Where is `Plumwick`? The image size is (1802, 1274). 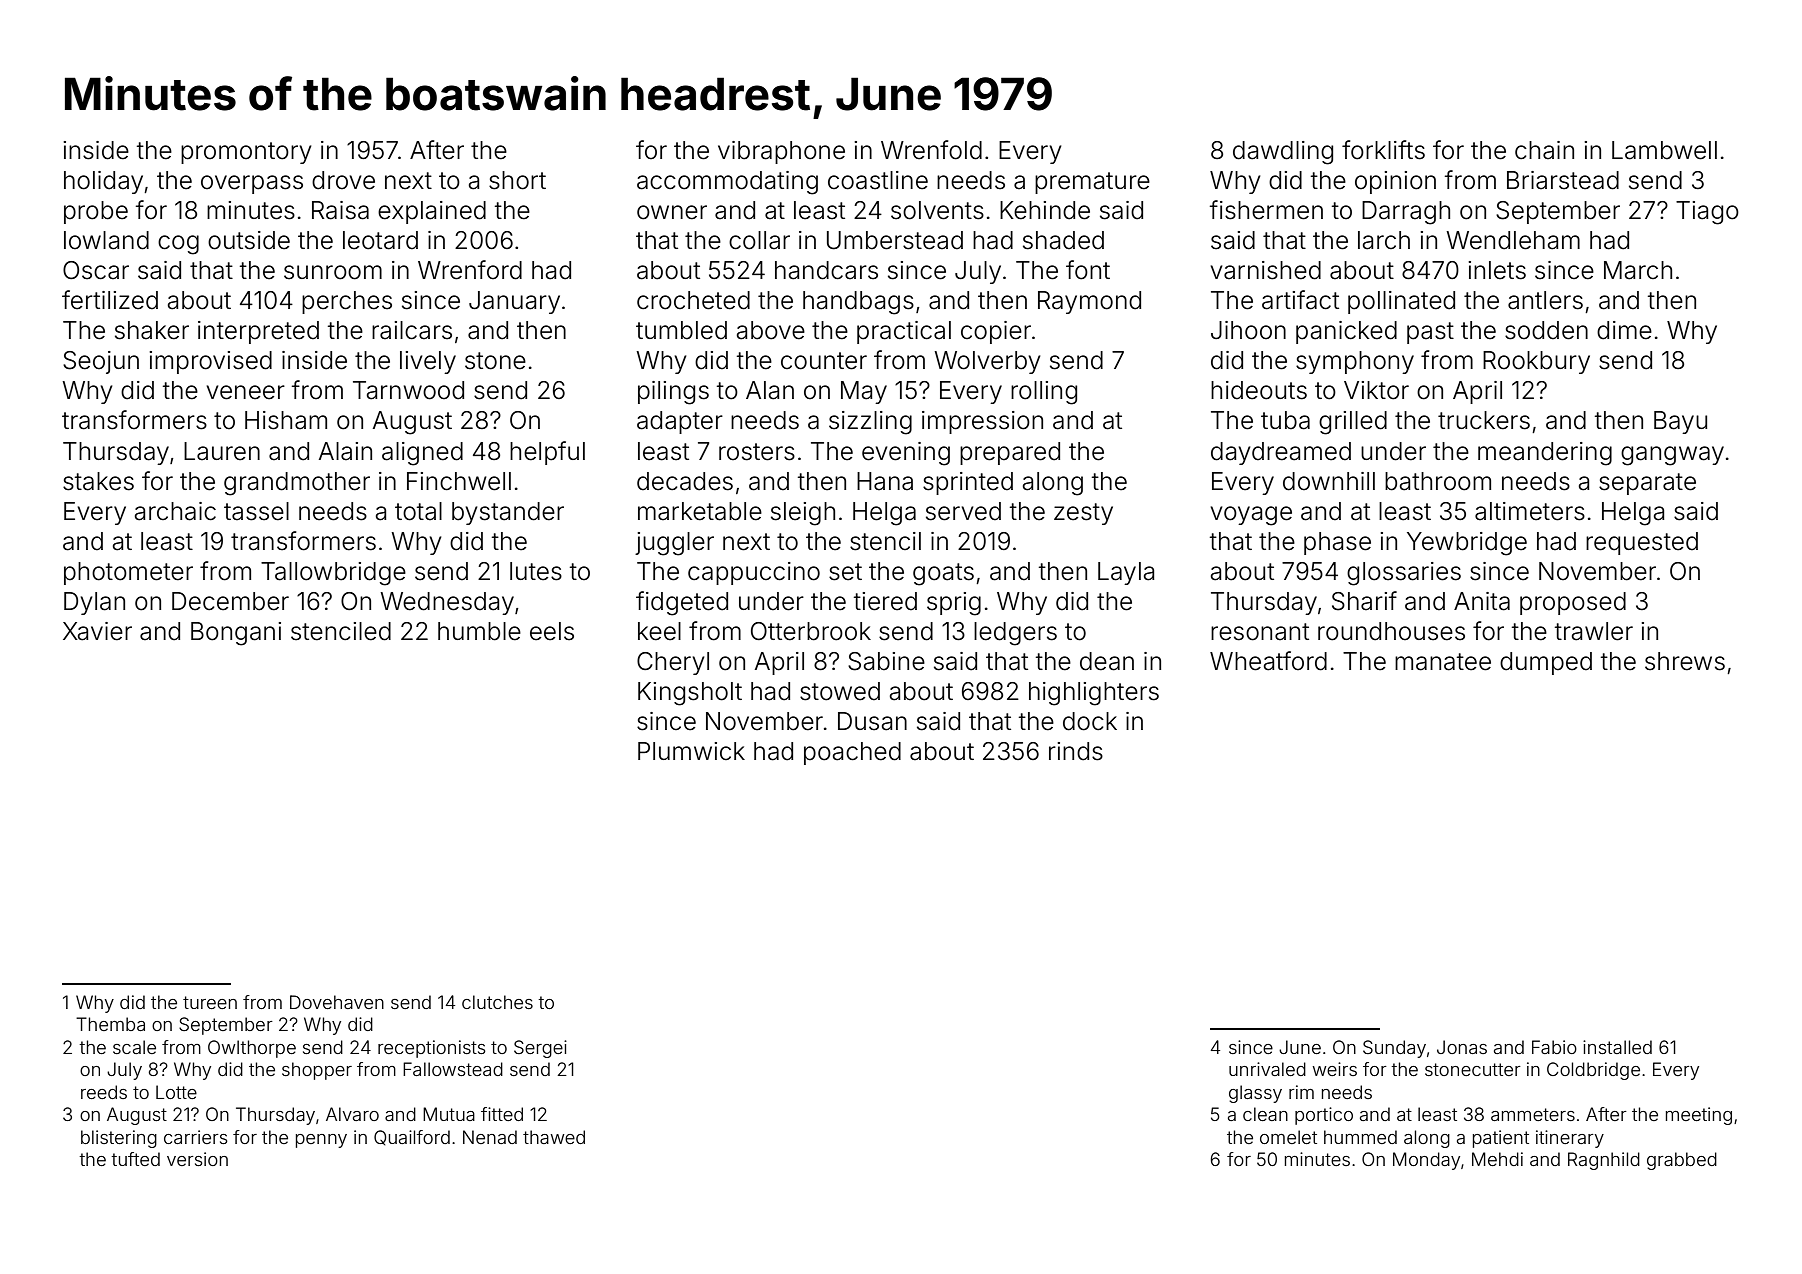 Plumwick is located at coordinates (691, 751).
